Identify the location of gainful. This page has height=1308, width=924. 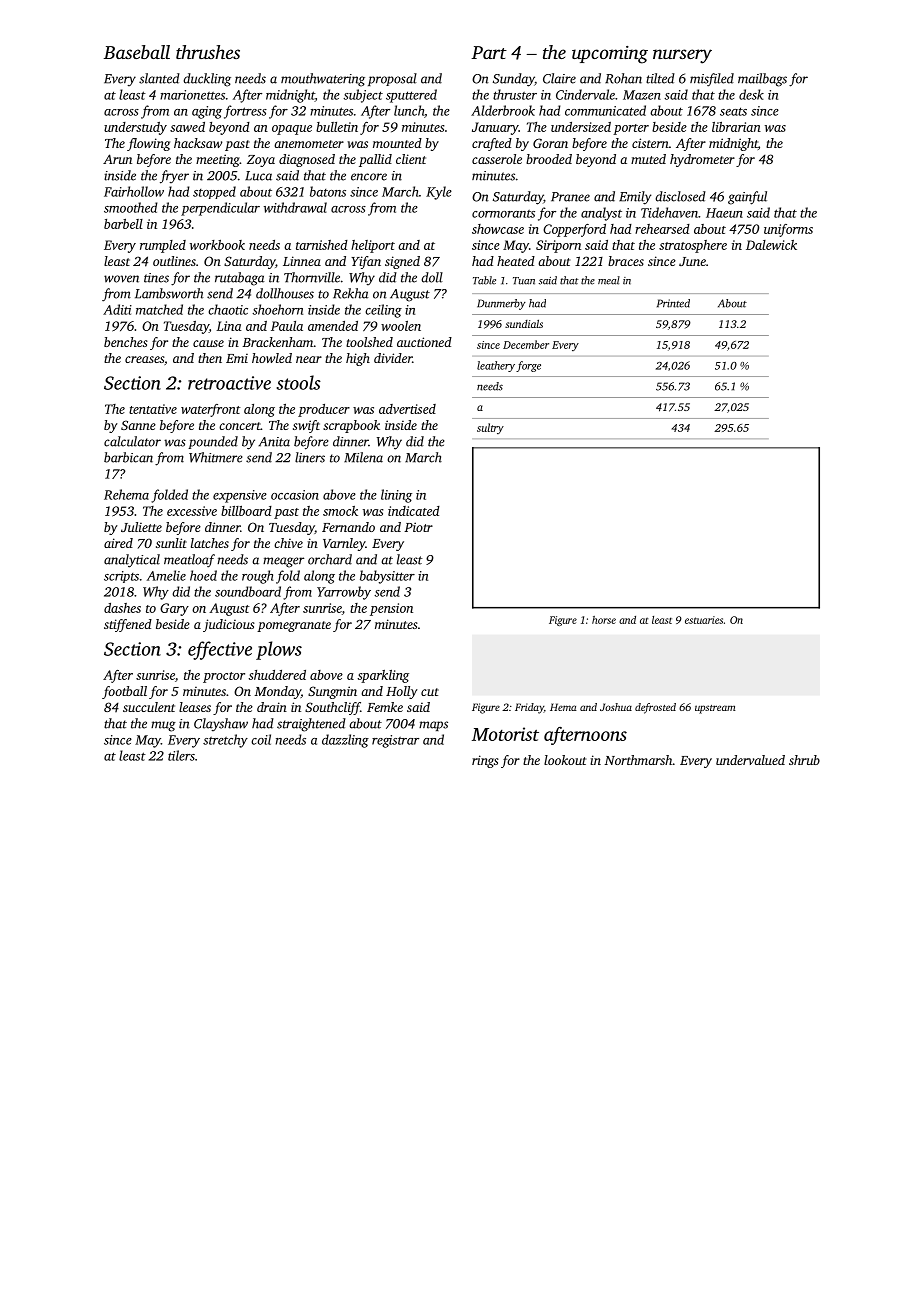
(747, 198).
